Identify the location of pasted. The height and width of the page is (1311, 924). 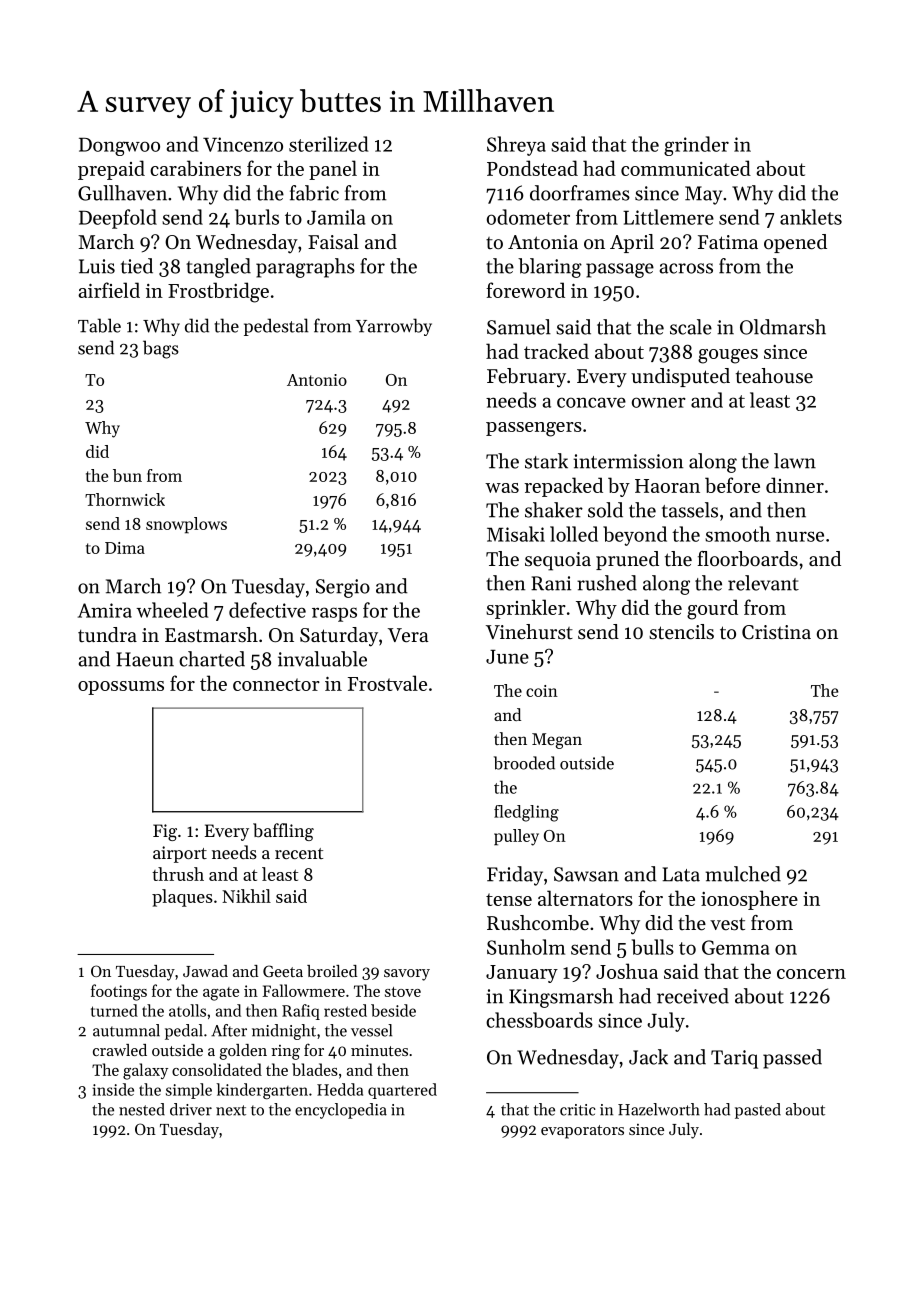
(758, 1111).
